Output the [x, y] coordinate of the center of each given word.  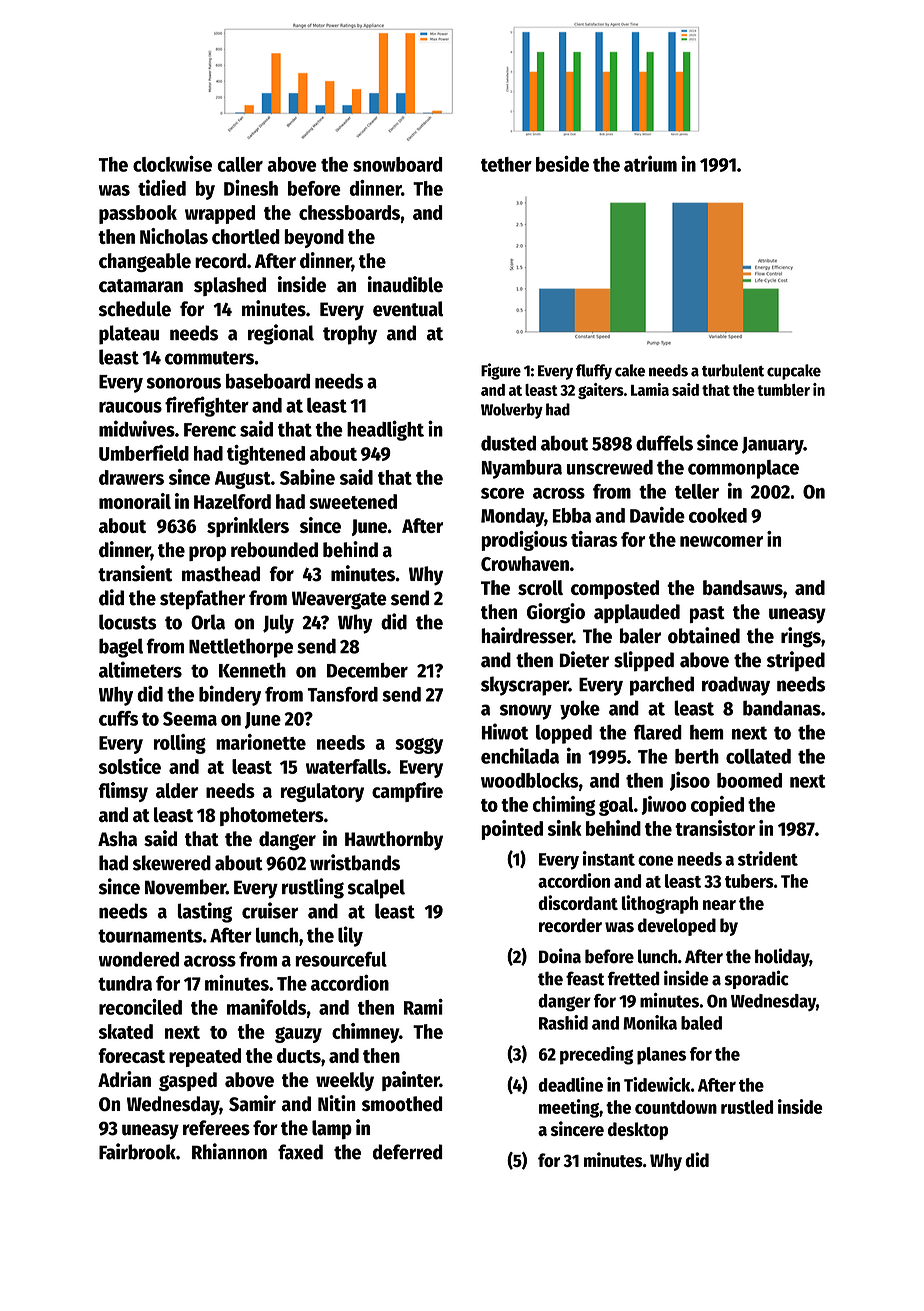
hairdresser [527, 635]
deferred [407, 1152]
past [707, 614]
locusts [127, 622]
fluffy [594, 372]
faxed [300, 1152]
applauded [637, 613]
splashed [230, 286]
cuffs [118, 718]
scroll [540, 587]
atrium [650, 164]
